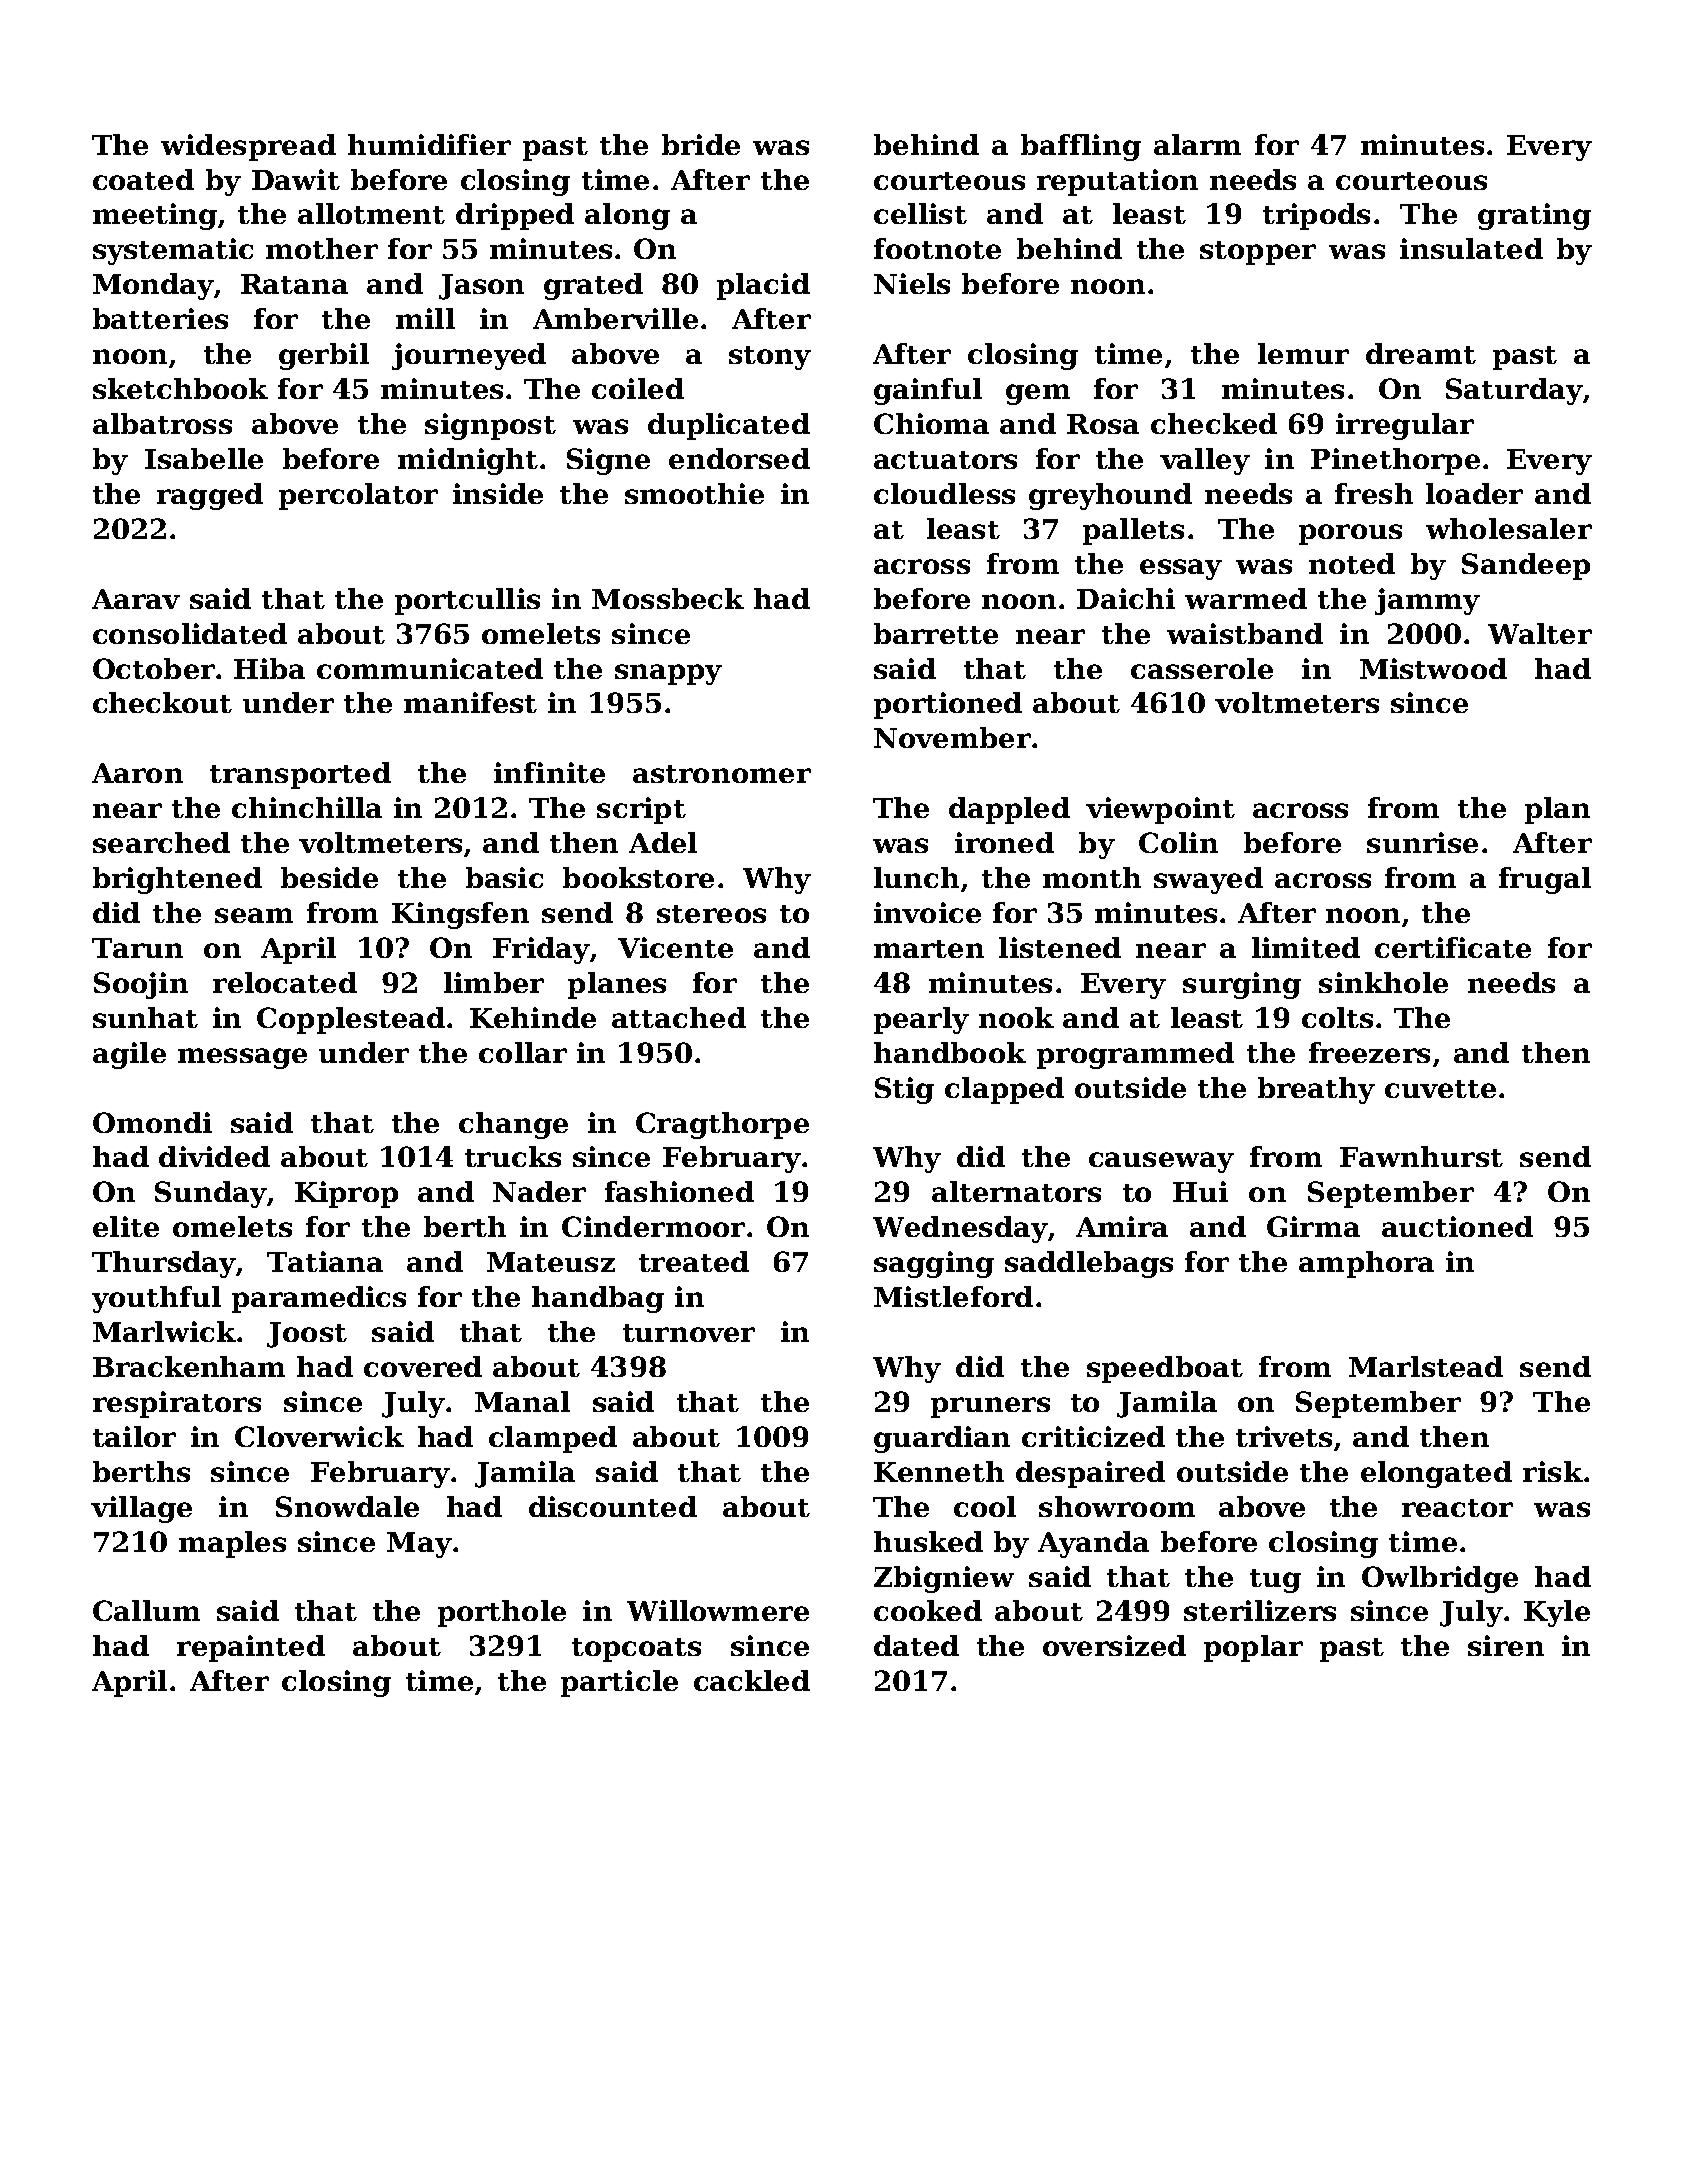  I want to click on swayed, so click(1208, 880).
